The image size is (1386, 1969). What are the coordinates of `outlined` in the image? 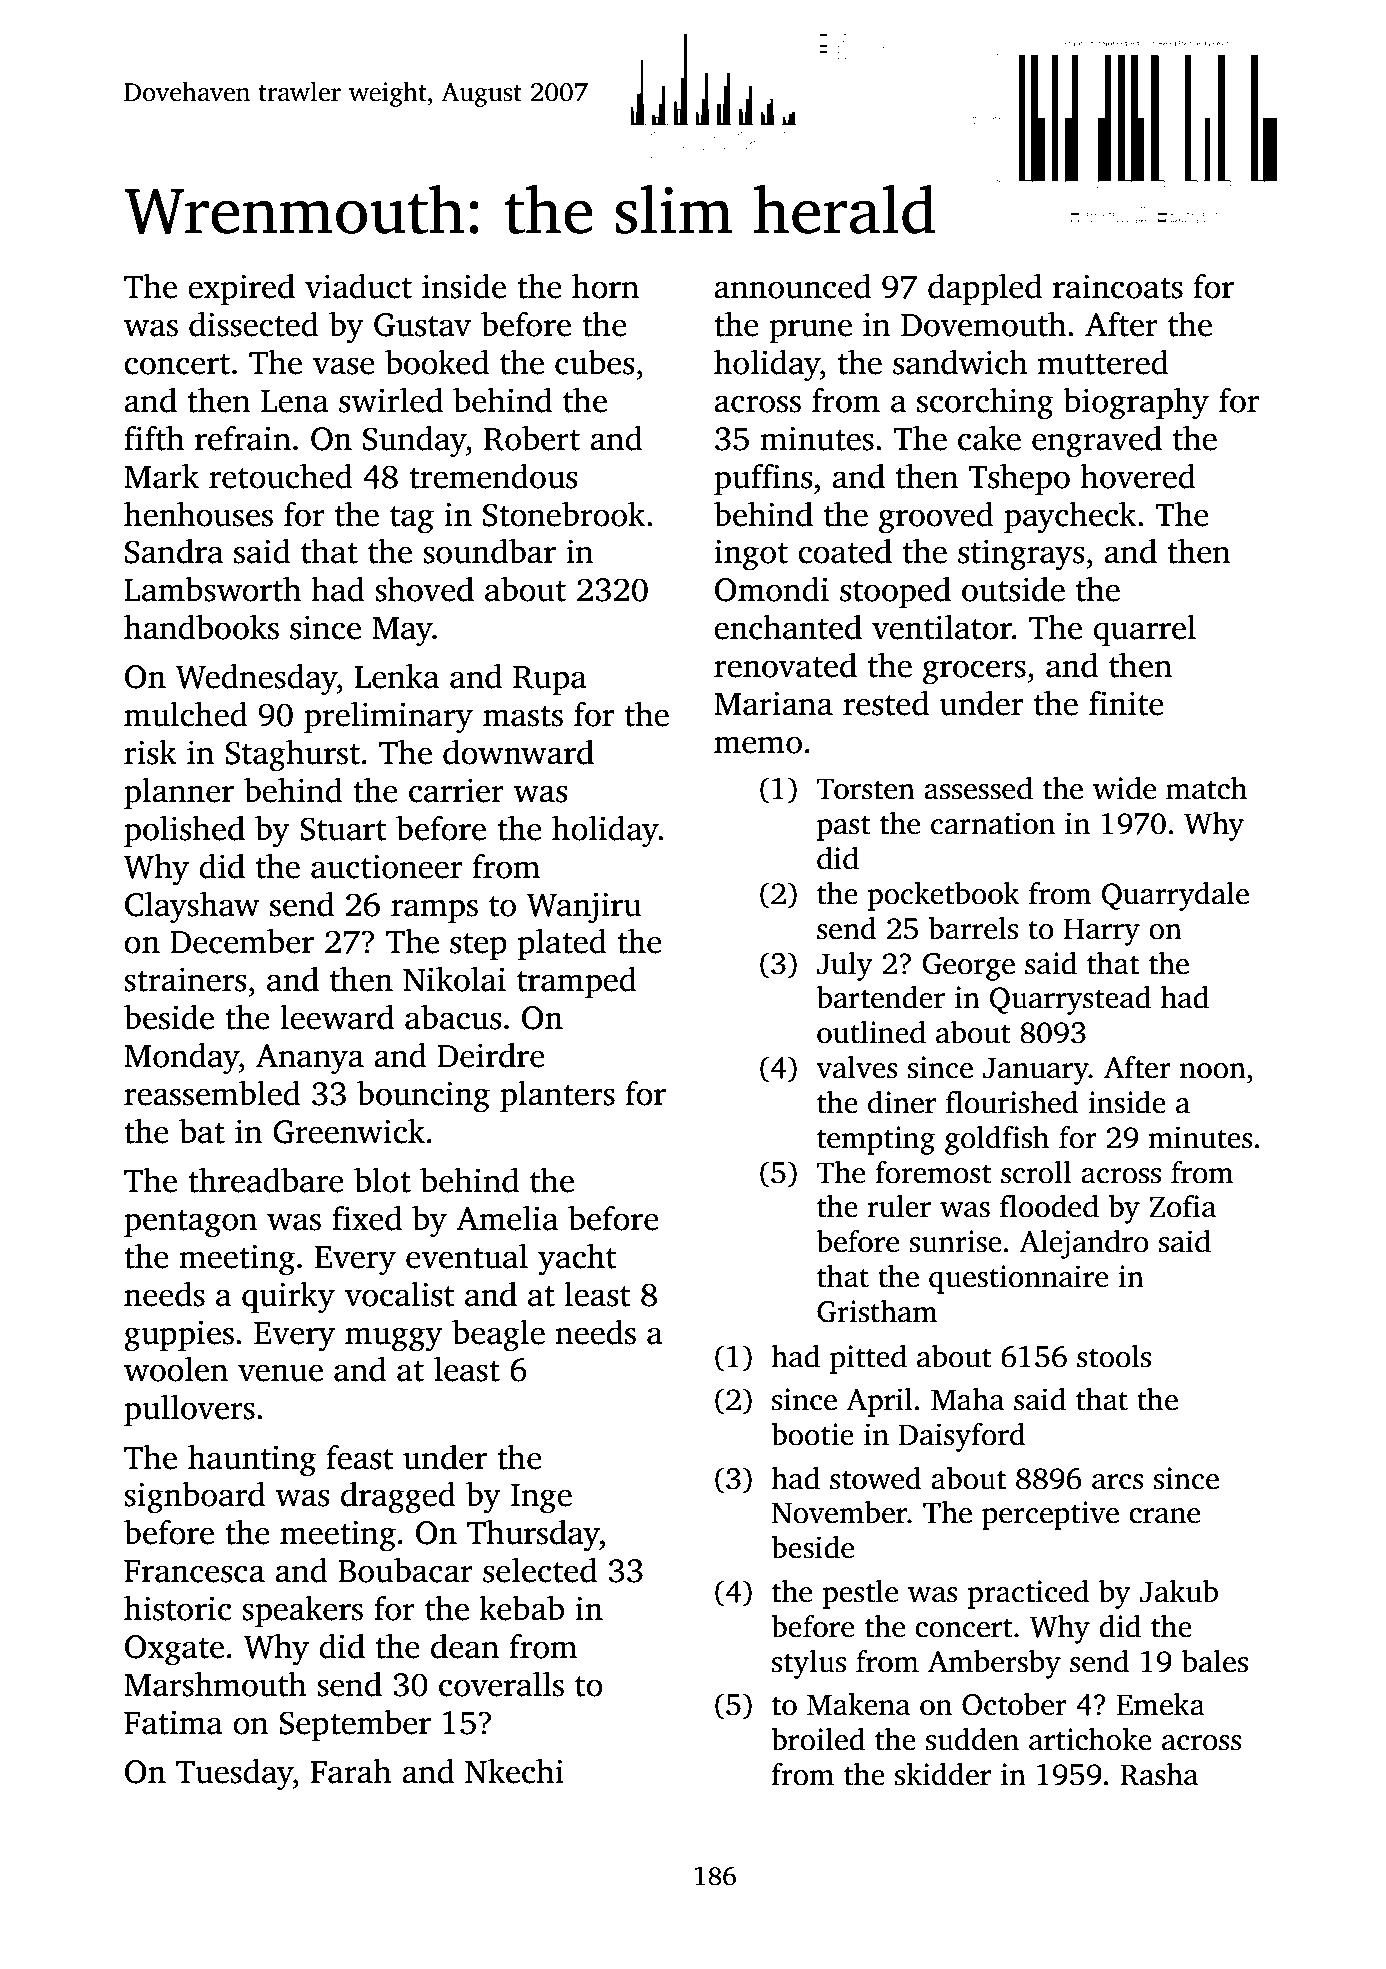 It's located at (871, 1032).
